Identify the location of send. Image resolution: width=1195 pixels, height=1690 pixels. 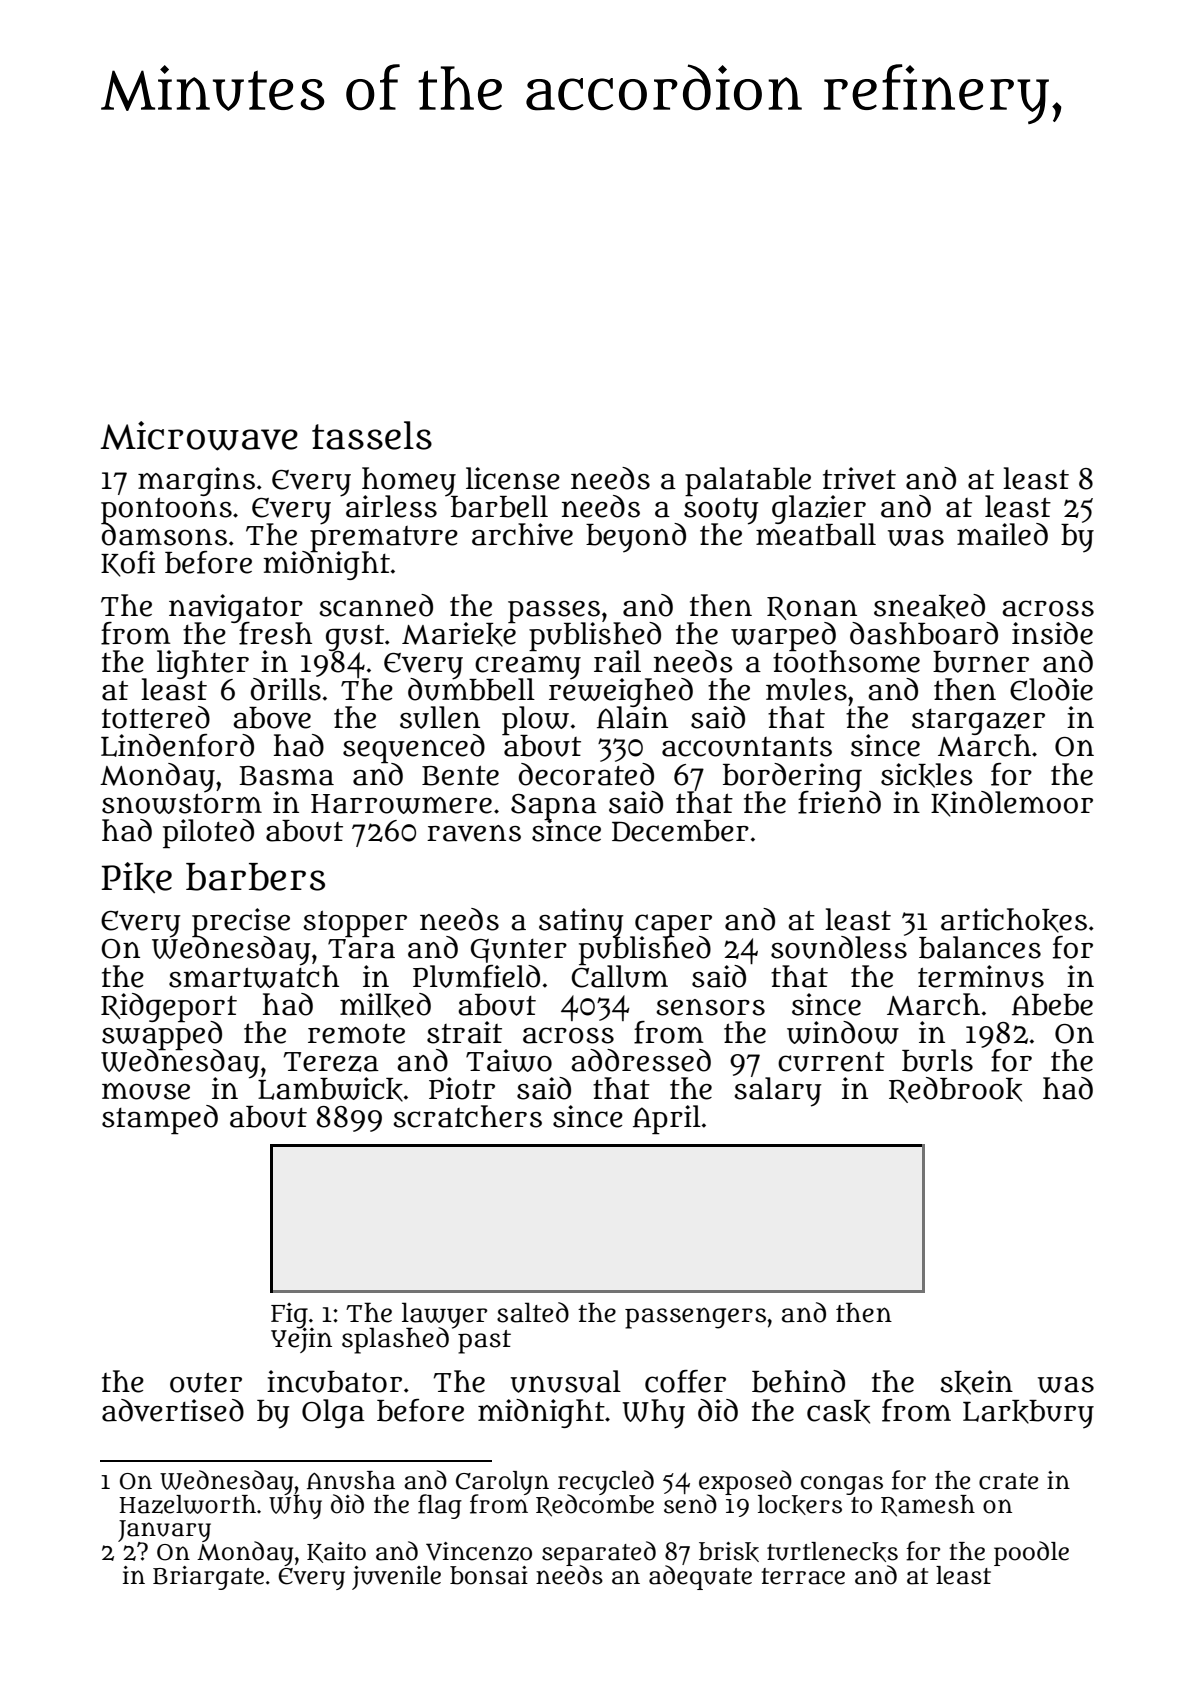
(690, 1504).
